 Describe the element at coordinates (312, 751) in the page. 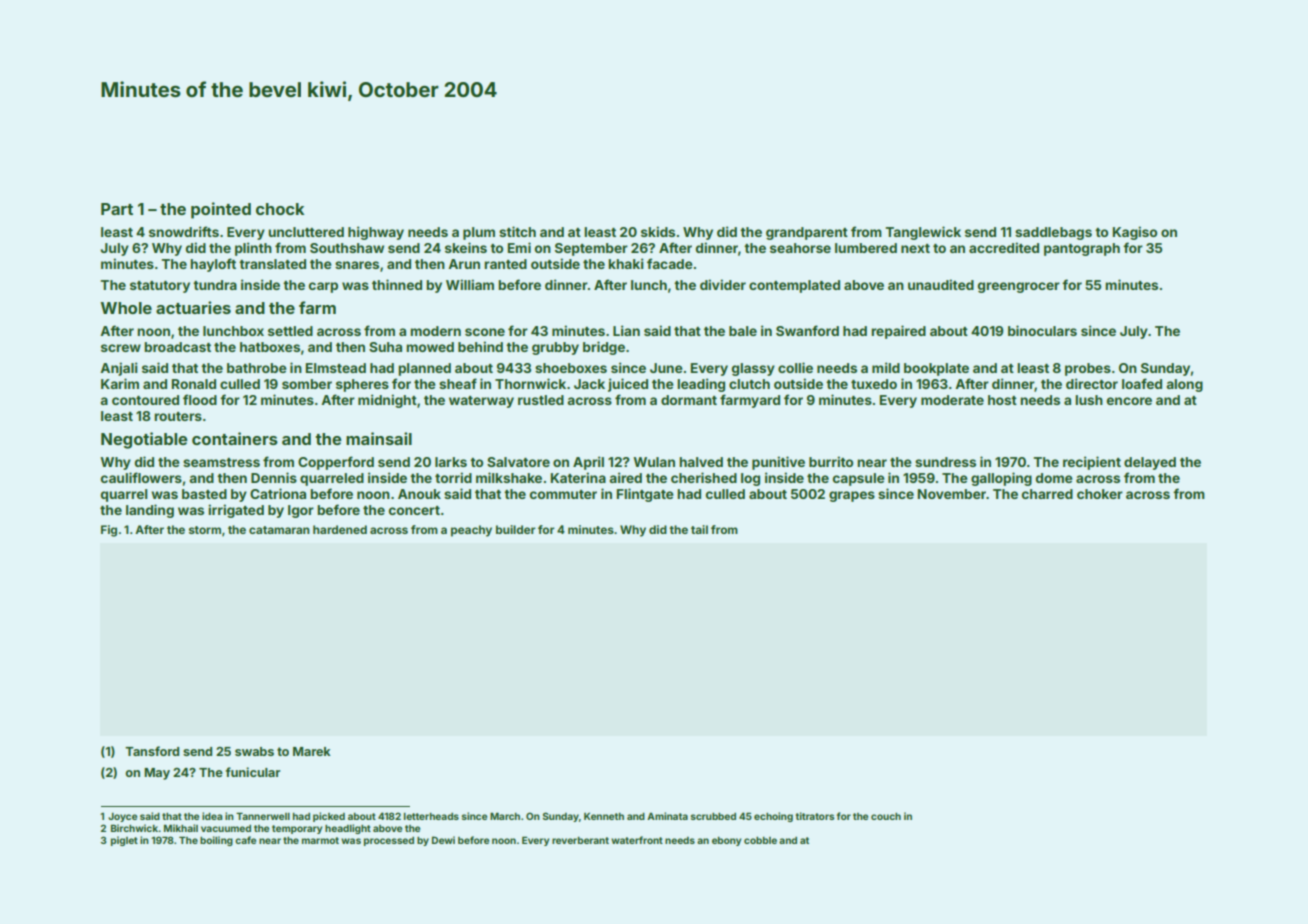

I see `Marek` at that location.
